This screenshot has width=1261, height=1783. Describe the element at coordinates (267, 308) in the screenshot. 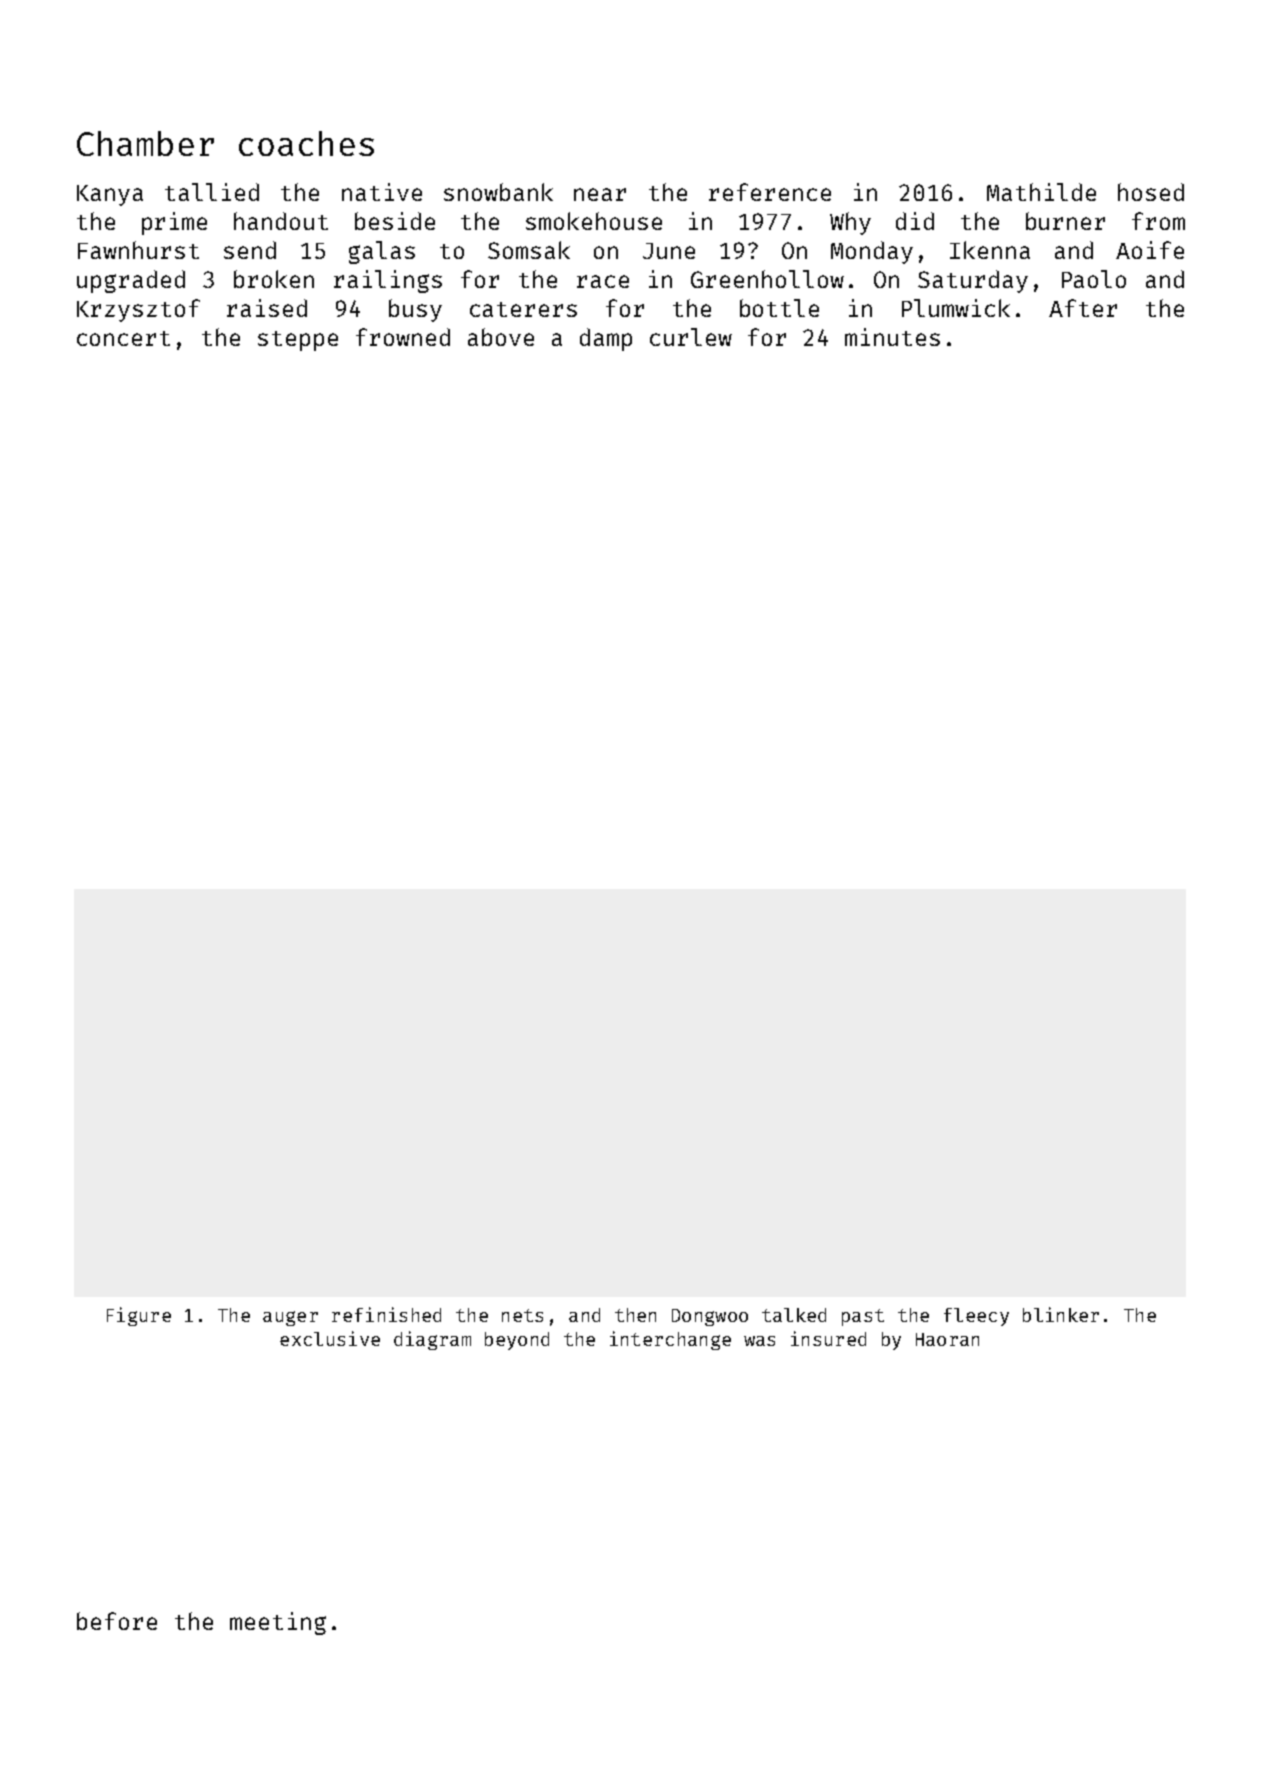

I see `raised` at that location.
